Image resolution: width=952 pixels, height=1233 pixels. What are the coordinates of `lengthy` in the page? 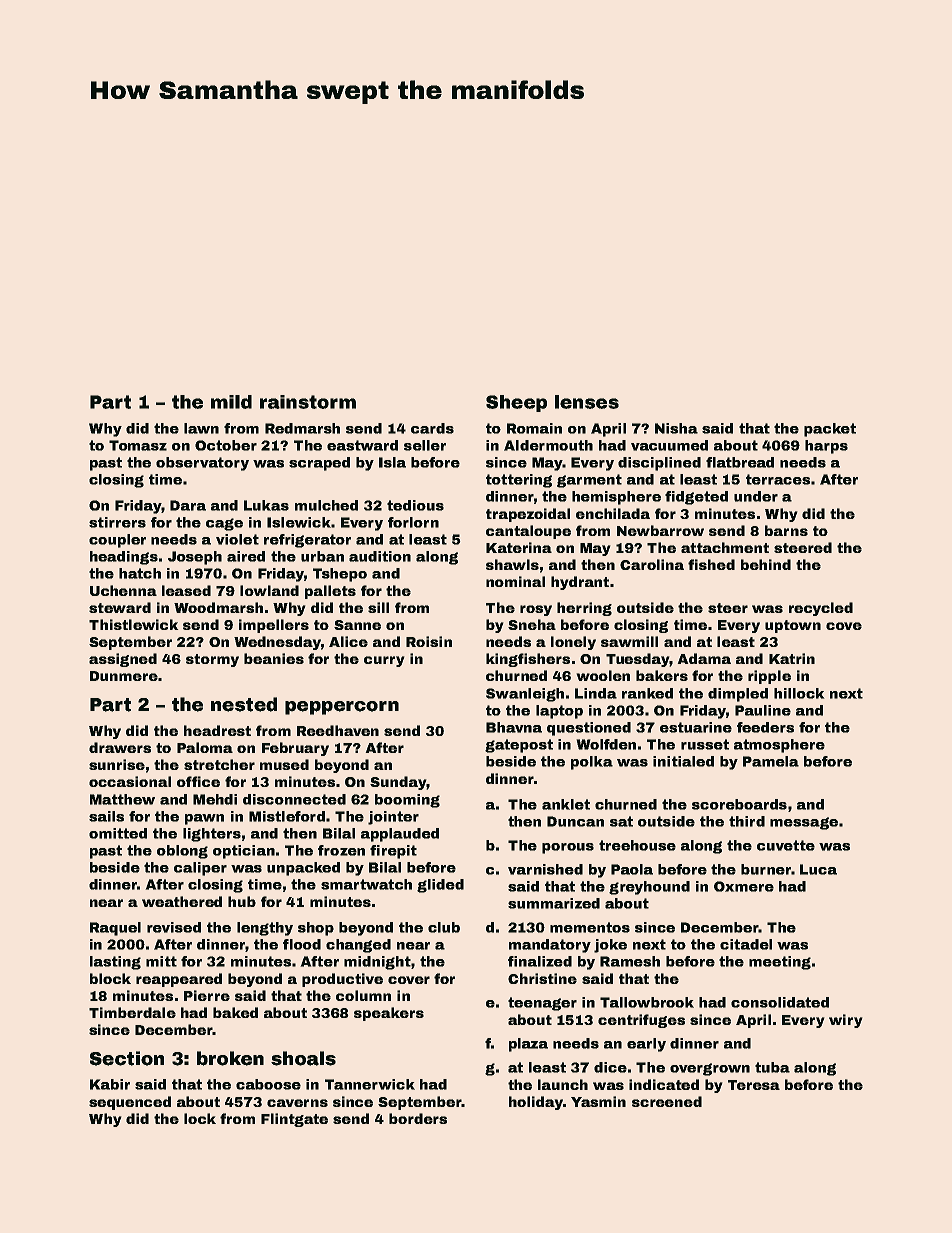 It's located at (265, 929).
